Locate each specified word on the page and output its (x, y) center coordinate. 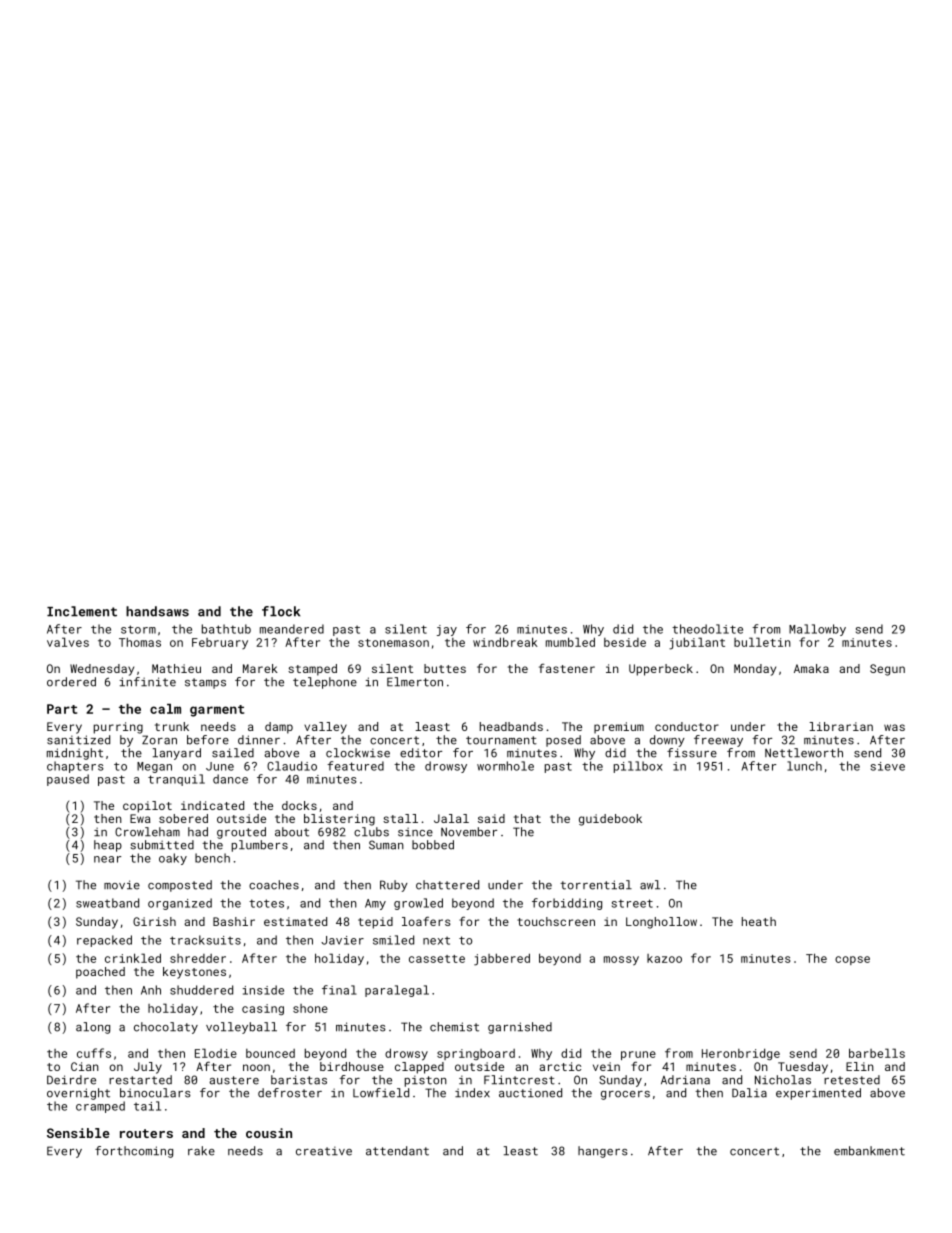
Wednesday (102, 670)
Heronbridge (741, 1054)
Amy (375, 904)
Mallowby (817, 630)
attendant (397, 1151)
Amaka (811, 668)
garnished (520, 1028)
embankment (869, 1151)
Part (62, 709)
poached (100, 973)
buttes (445, 668)
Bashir (234, 921)
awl (650, 885)
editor (421, 753)
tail (147, 1106)
